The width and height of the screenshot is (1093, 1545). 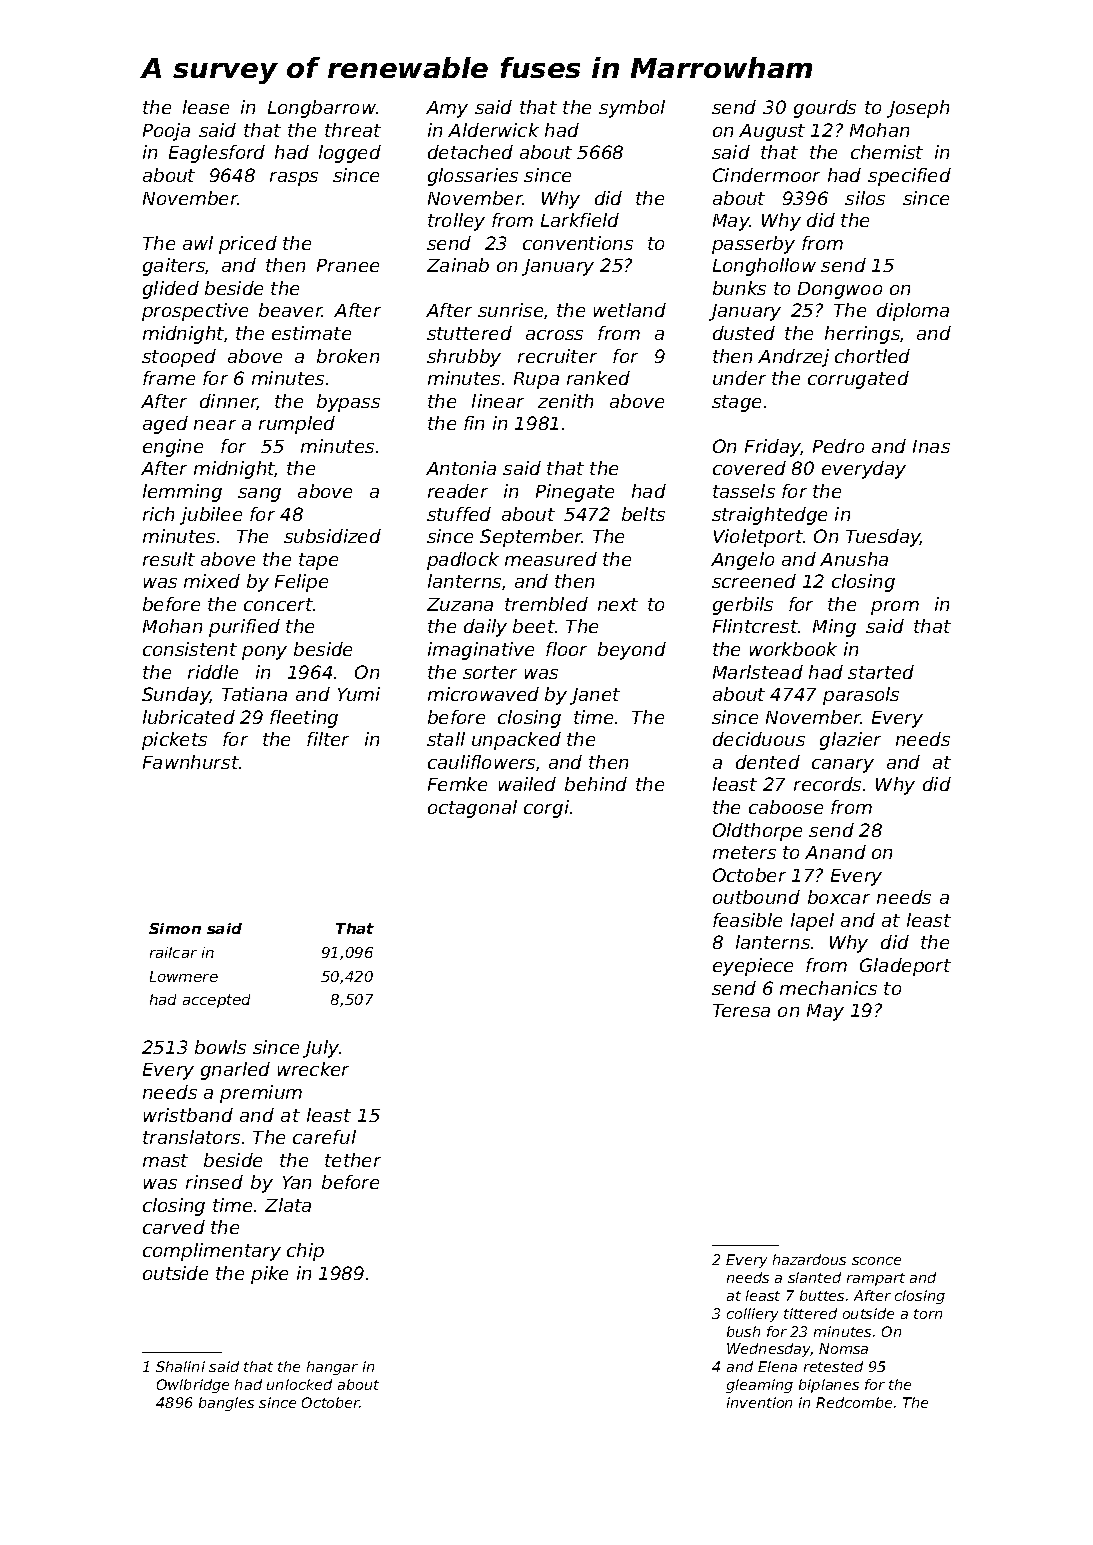 I want to click on rasps, so click(x=294, y=179).
